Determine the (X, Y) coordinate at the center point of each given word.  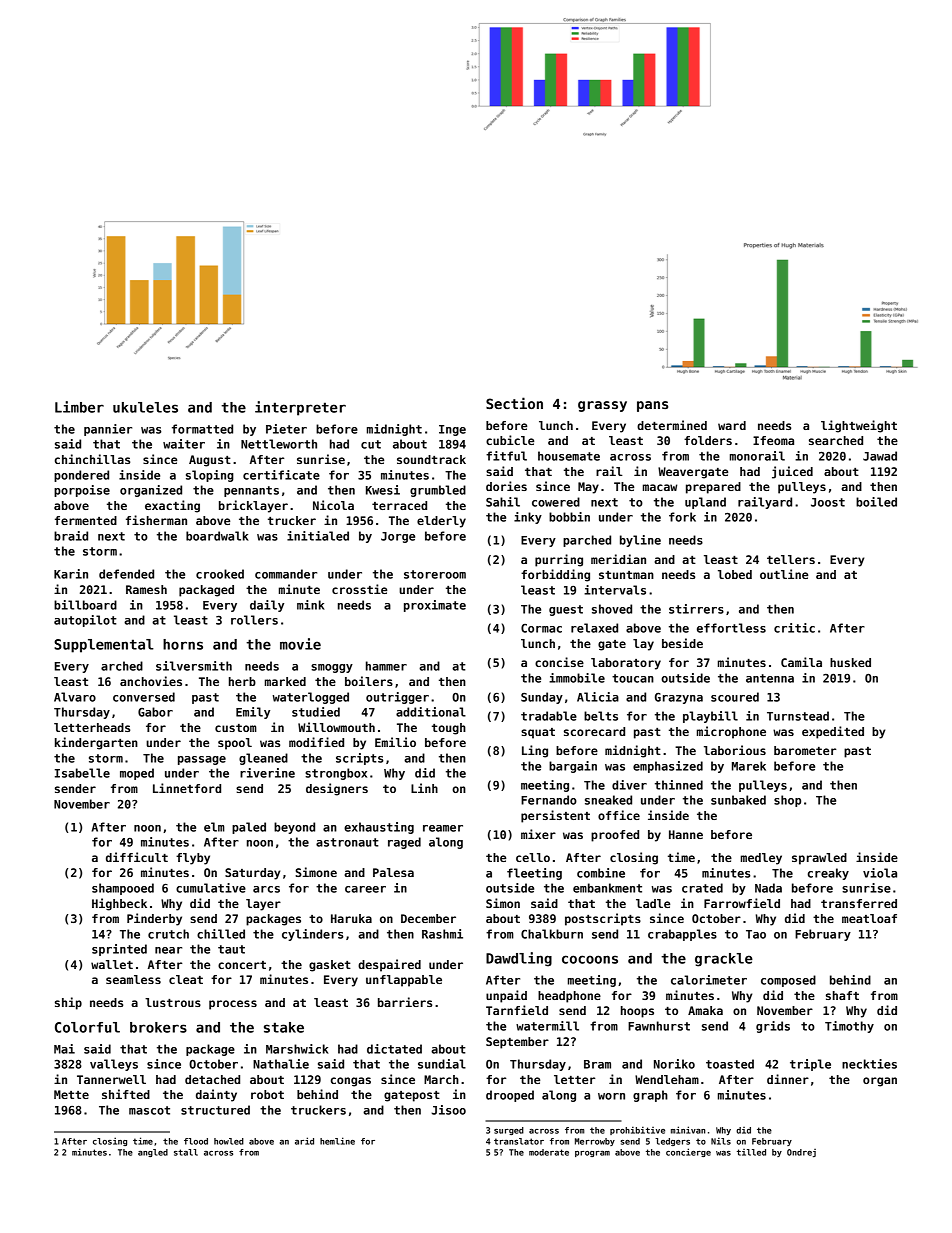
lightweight (859, 426)
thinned (679, 785)
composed (788, 981)
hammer (386, 666)
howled (229, 1141)
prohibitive (637, 1130)
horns (183, 644)
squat (538, 733)
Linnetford (187, 788)
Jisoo (449, 1110)
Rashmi (442, 934)
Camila (801, 662)
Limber (79, 407)
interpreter (300, 408)
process (233, 1005)
